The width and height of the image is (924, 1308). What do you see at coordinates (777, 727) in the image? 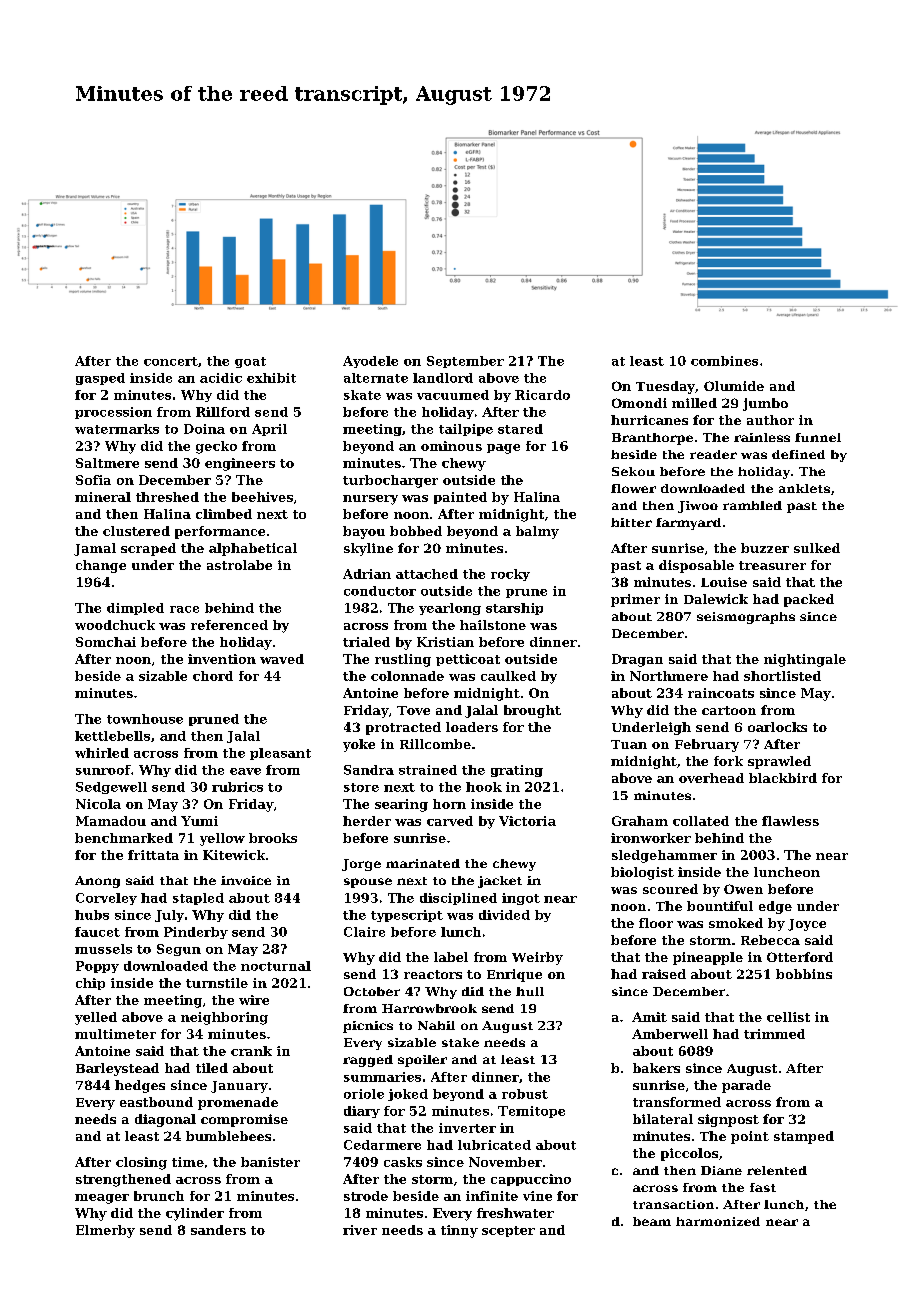
I see `oarlocks` at bounding box center [777, 727].
